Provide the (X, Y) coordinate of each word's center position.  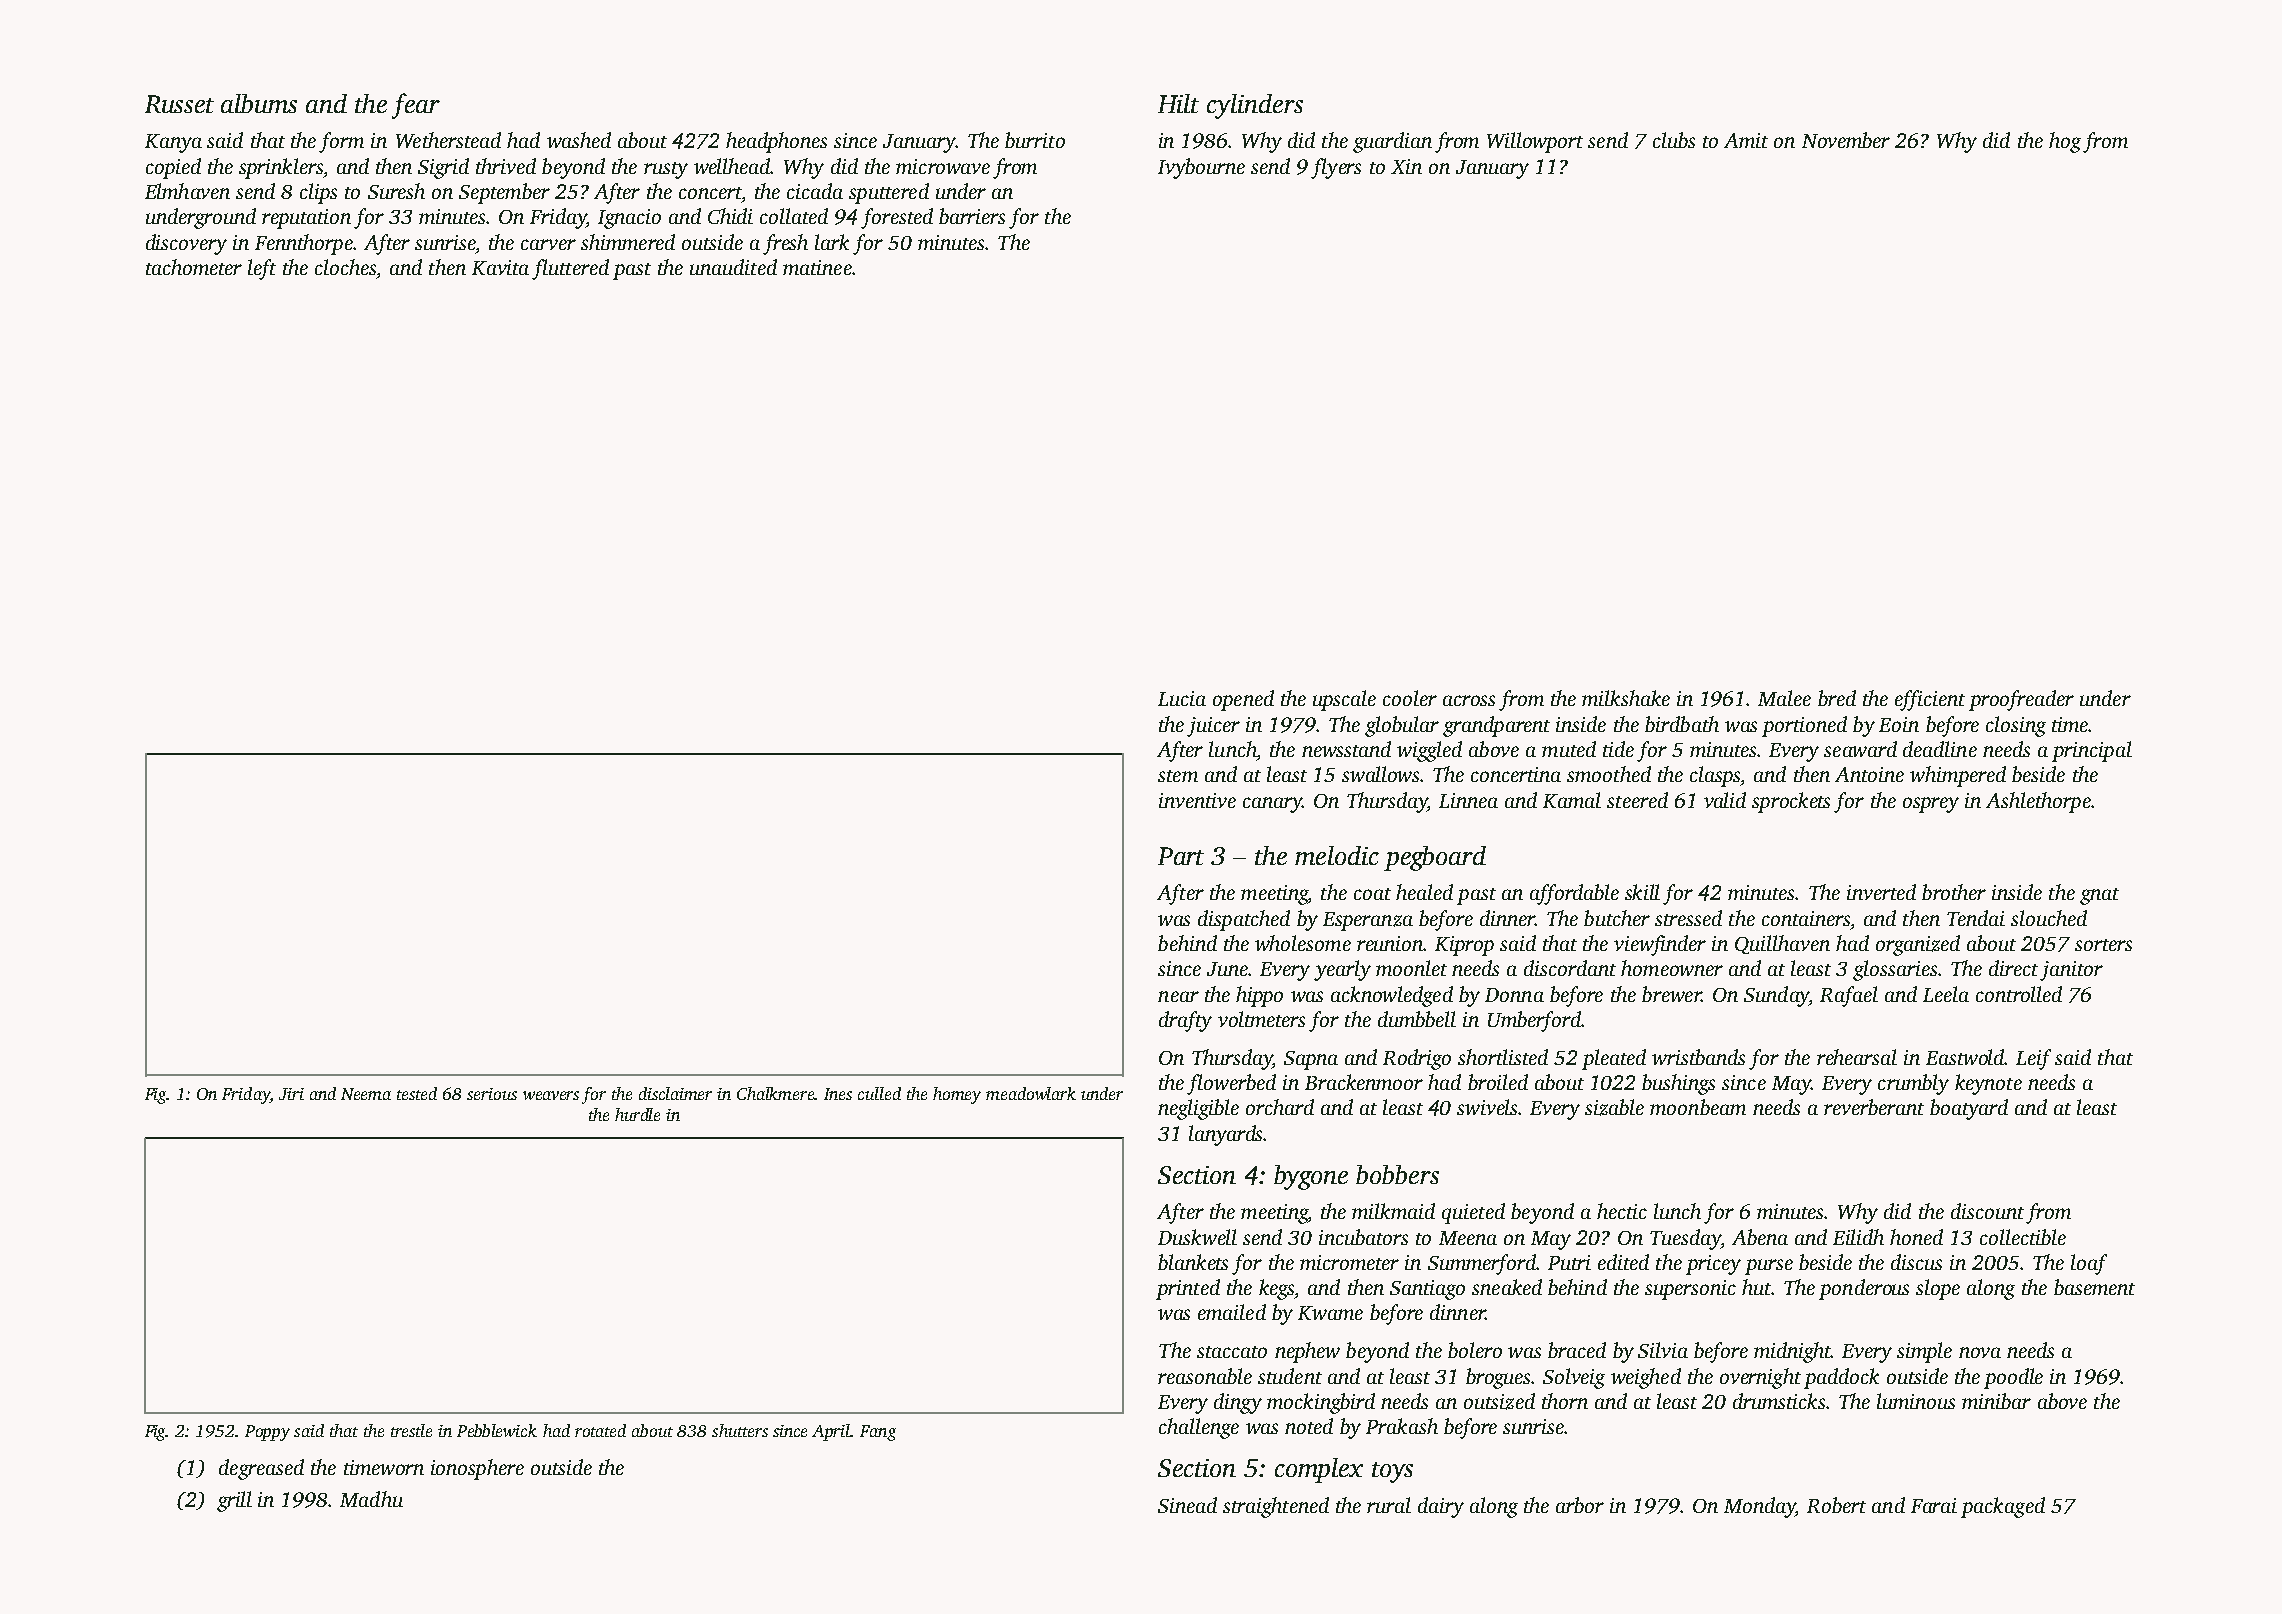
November (1846, 140)
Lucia (1182, 698)
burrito (1035, 140)
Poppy (267, 1433)
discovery (186, 244)
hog (2065, 142)
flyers (1336, 168)
